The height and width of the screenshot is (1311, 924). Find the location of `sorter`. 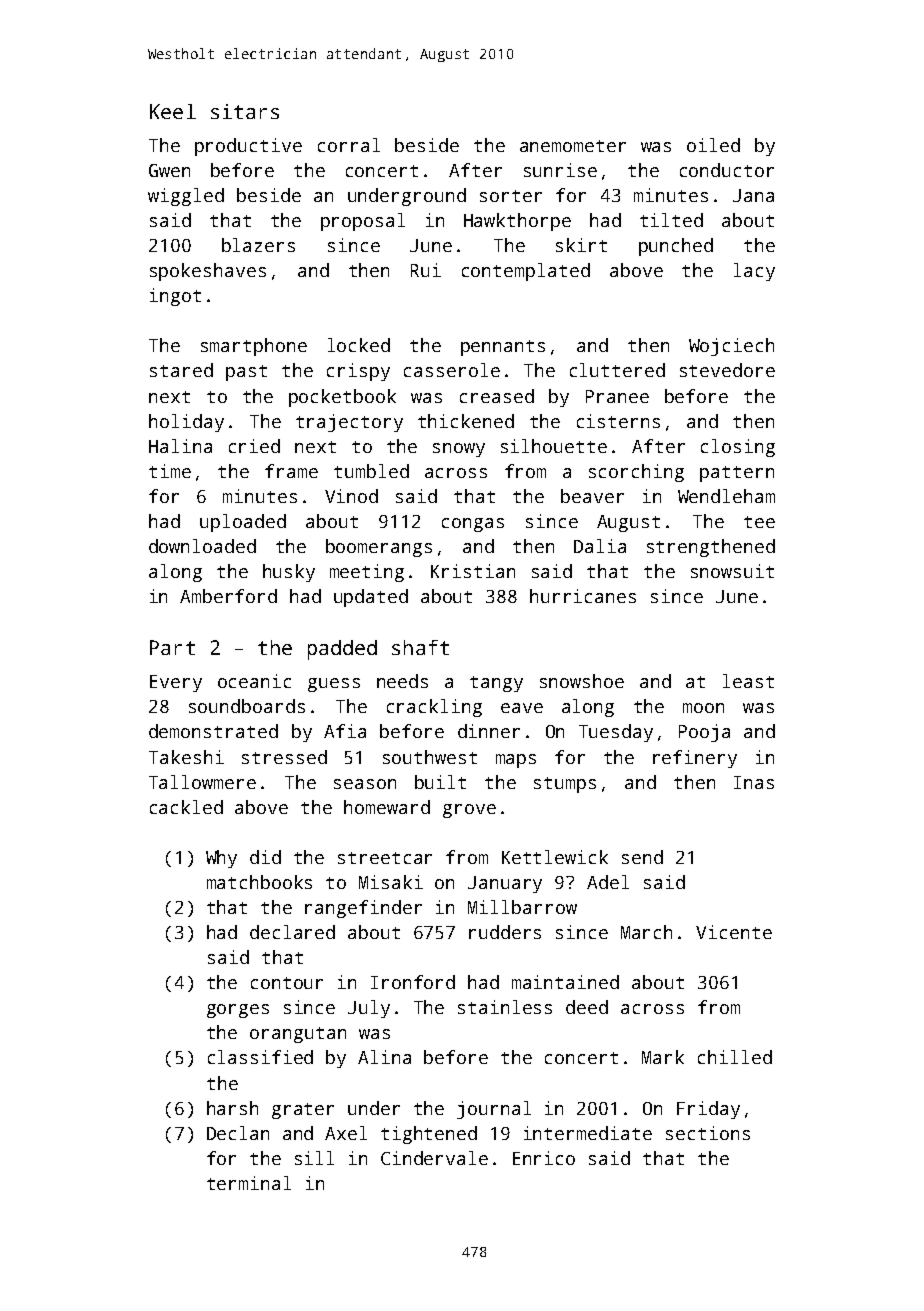

sorter is located at coordinates (511, 196).
